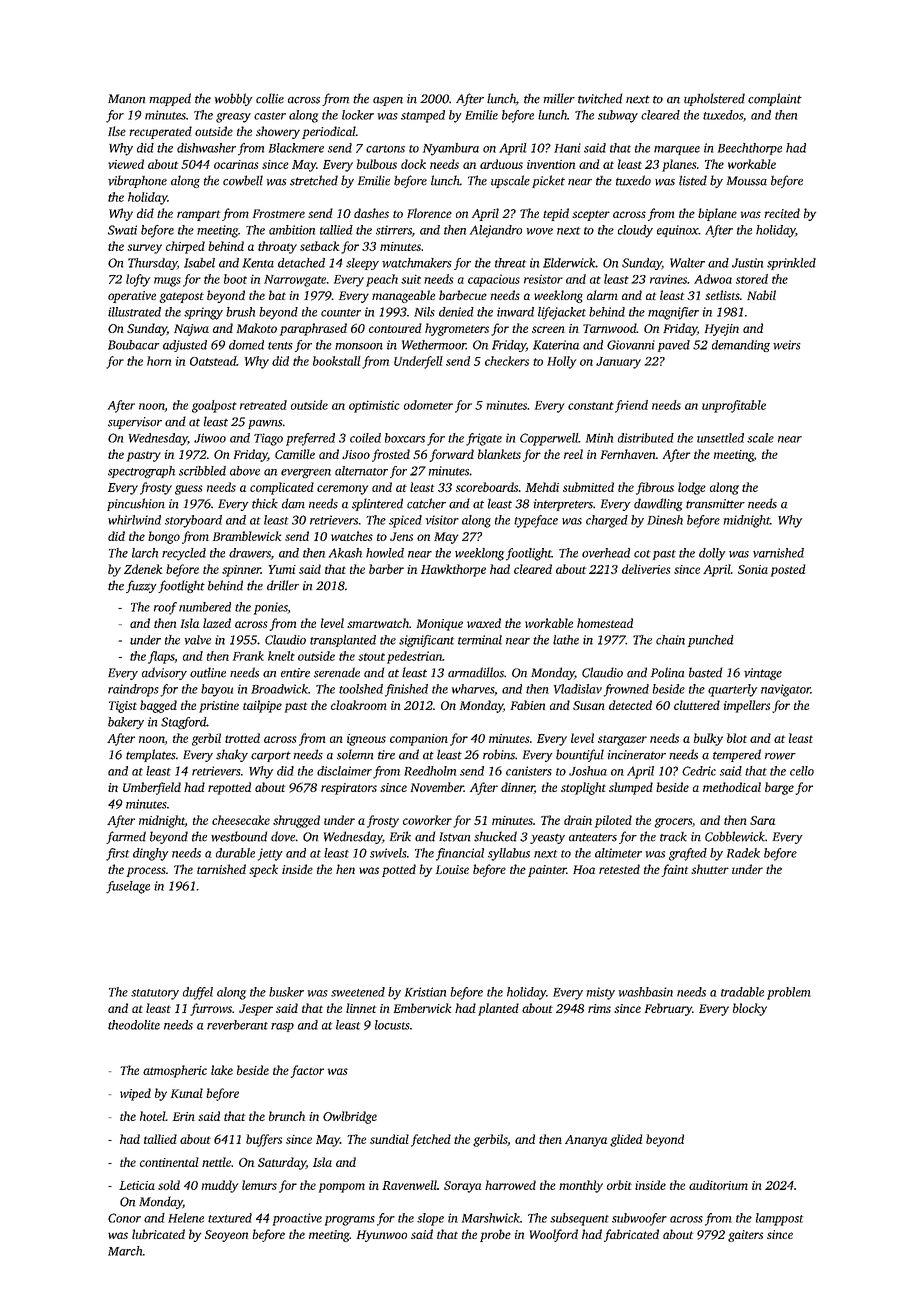 This image has width=924, height=1308. I want to click on lazed, so click(217, 623).
